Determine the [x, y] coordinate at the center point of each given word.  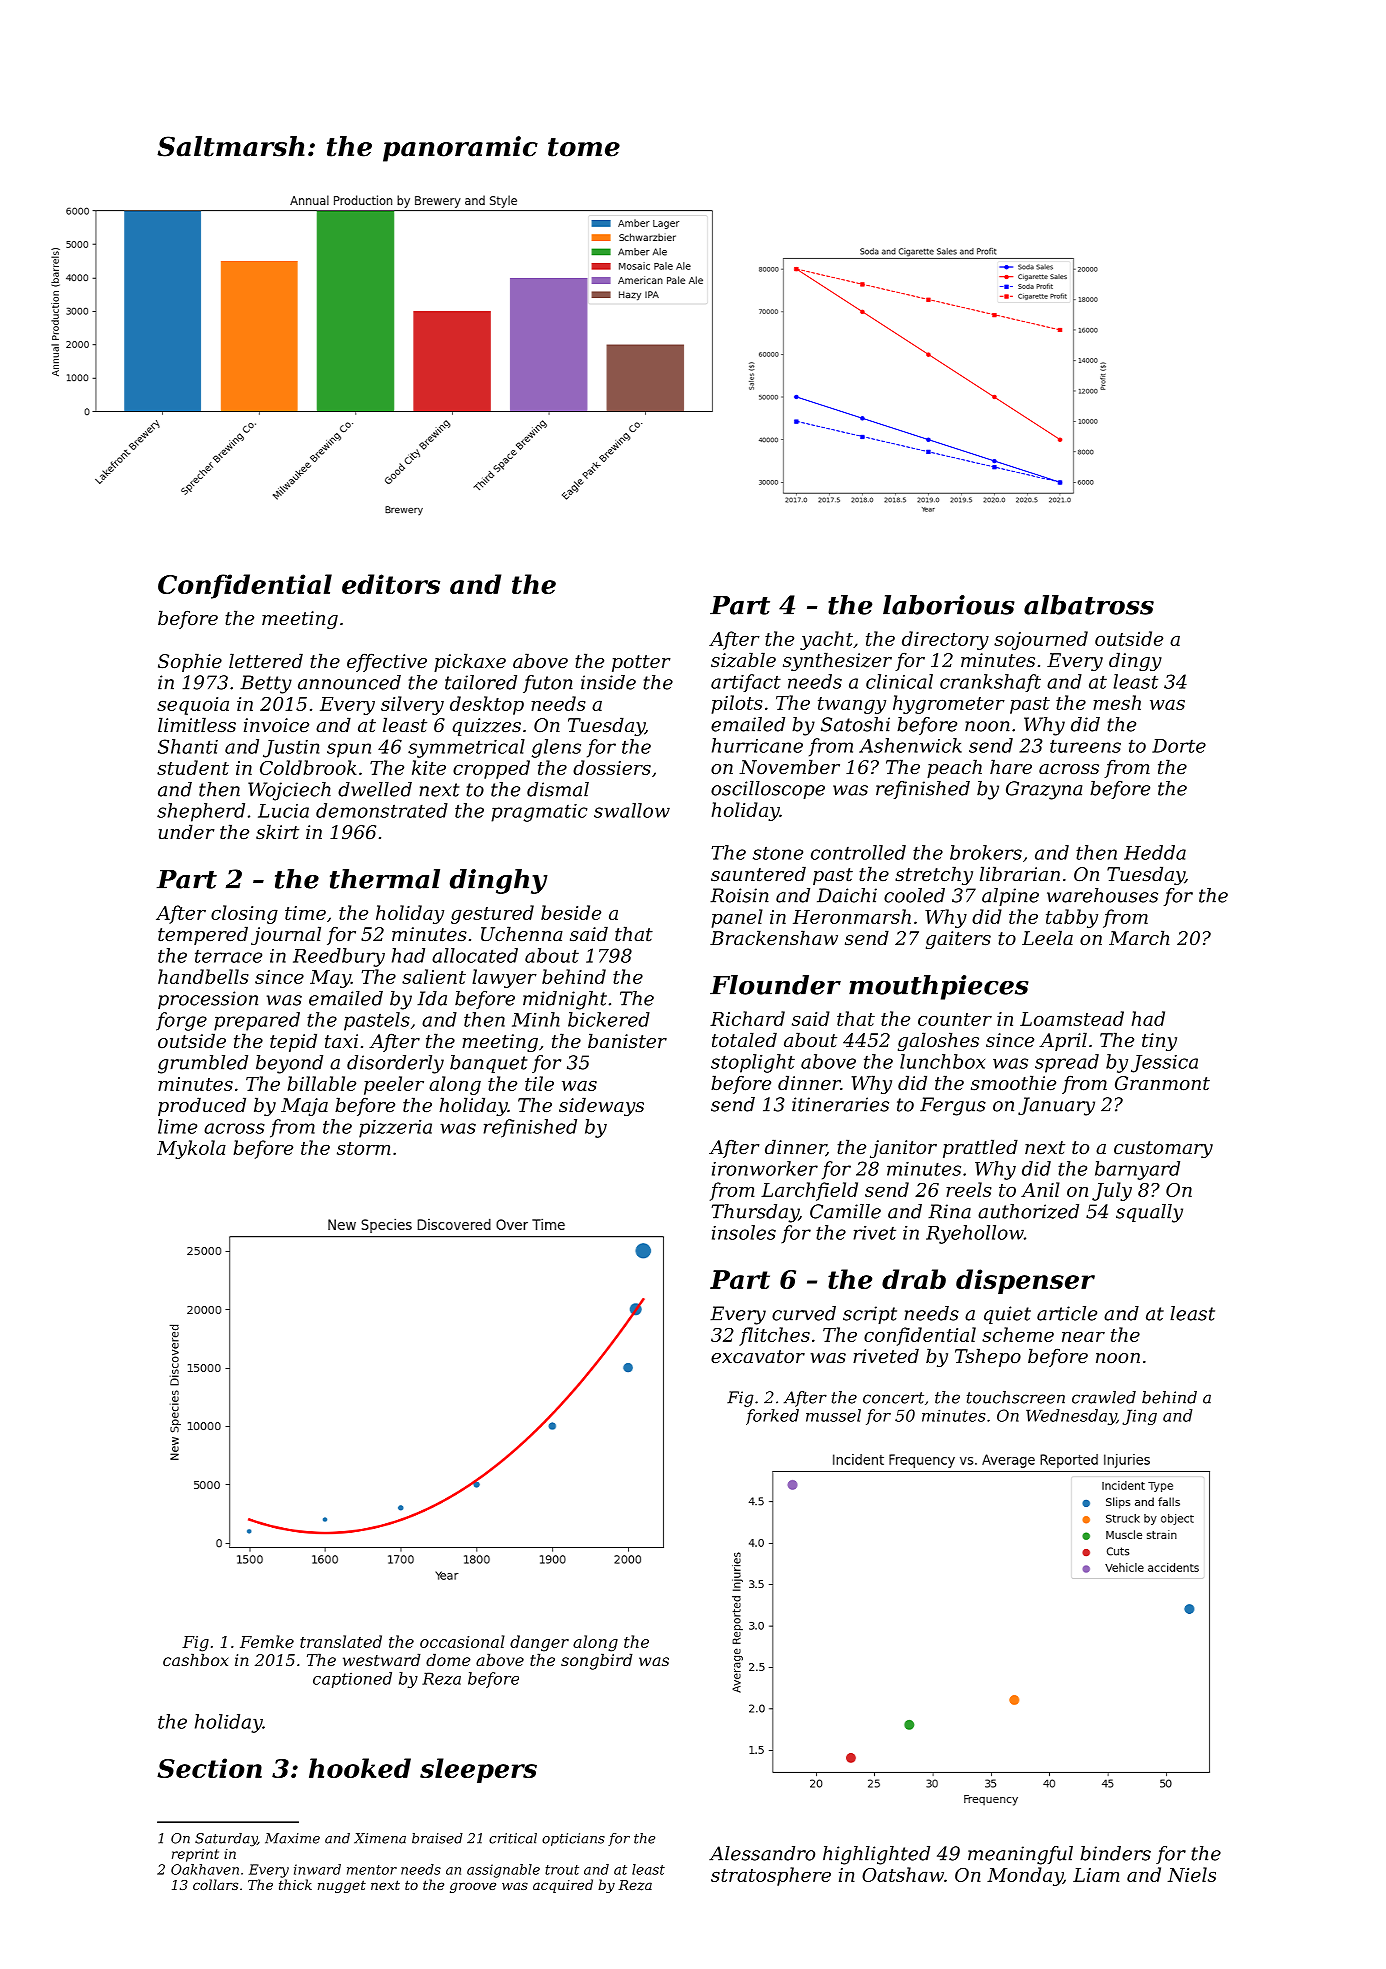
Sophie [190, 662]
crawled [1104, 1397]
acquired [563, 1886]
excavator [758, 1356]
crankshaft [990, 683]
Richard [747, 1018]
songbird [597, 1662]
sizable [743, 660]
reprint [195, 1855]
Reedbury [339, 957]
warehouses [1102, 895]
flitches [774, 1336]
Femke [267, 1641]
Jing [1139, 1417]
